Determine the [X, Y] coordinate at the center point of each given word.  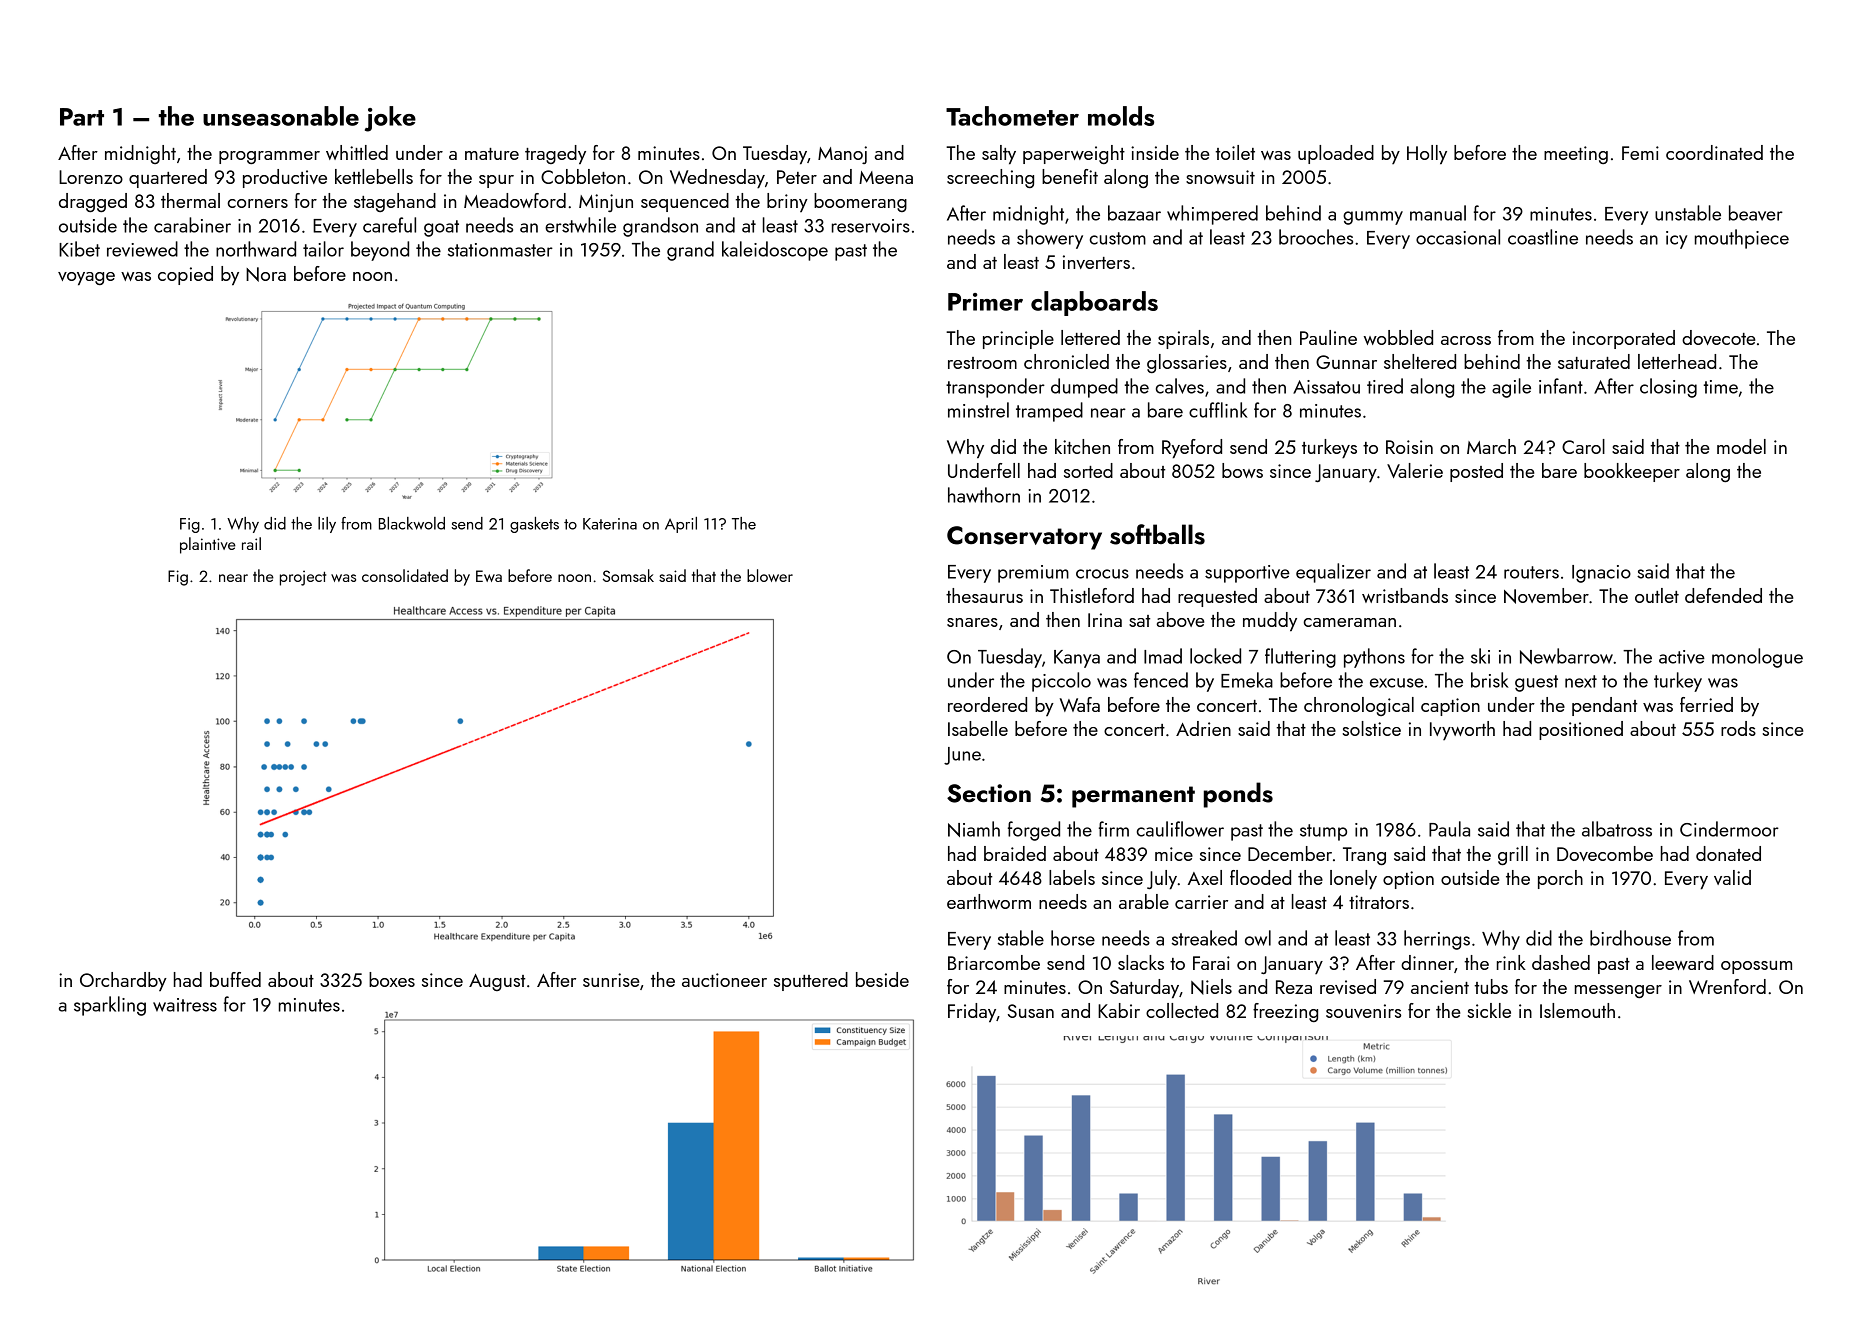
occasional [1458, 237]
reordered [987, 704]
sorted [1088, 470]
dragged [93, 202]
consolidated [405, 575]
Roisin [1409, 447]
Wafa [1080, 704]
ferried [1706, 704]
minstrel [978, 410]
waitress [185, 1005]
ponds [1238, 795]
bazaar [1134, 213]
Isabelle [978, 728]
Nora [266, 274]
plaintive [208, 545]
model [1741, 446]
